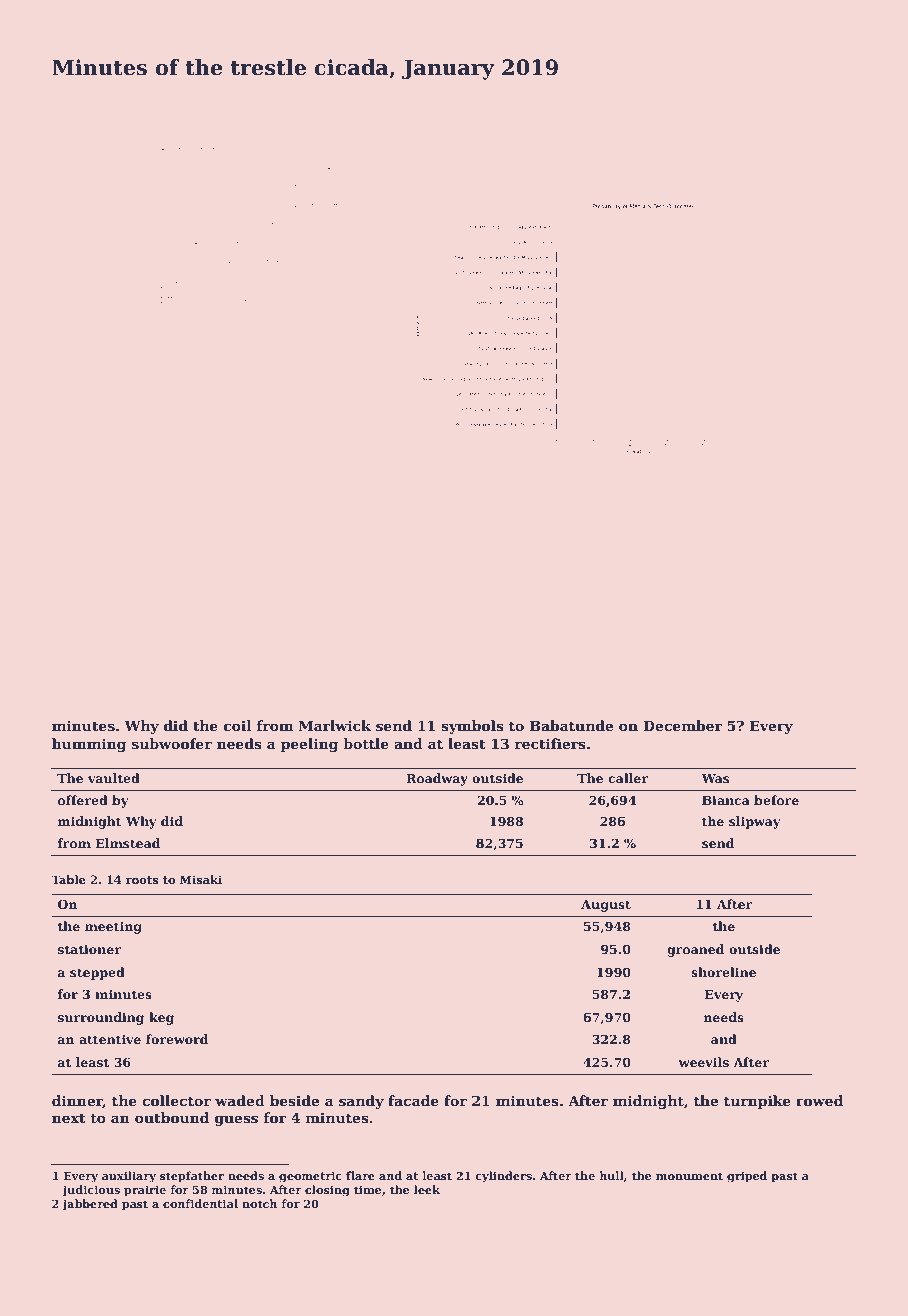 This screenshot has height=1316, width=908. What do you see at coordinates (90, 1205) in the screenshot?
I see `jabbered` at bounding box center [90, 1205].
